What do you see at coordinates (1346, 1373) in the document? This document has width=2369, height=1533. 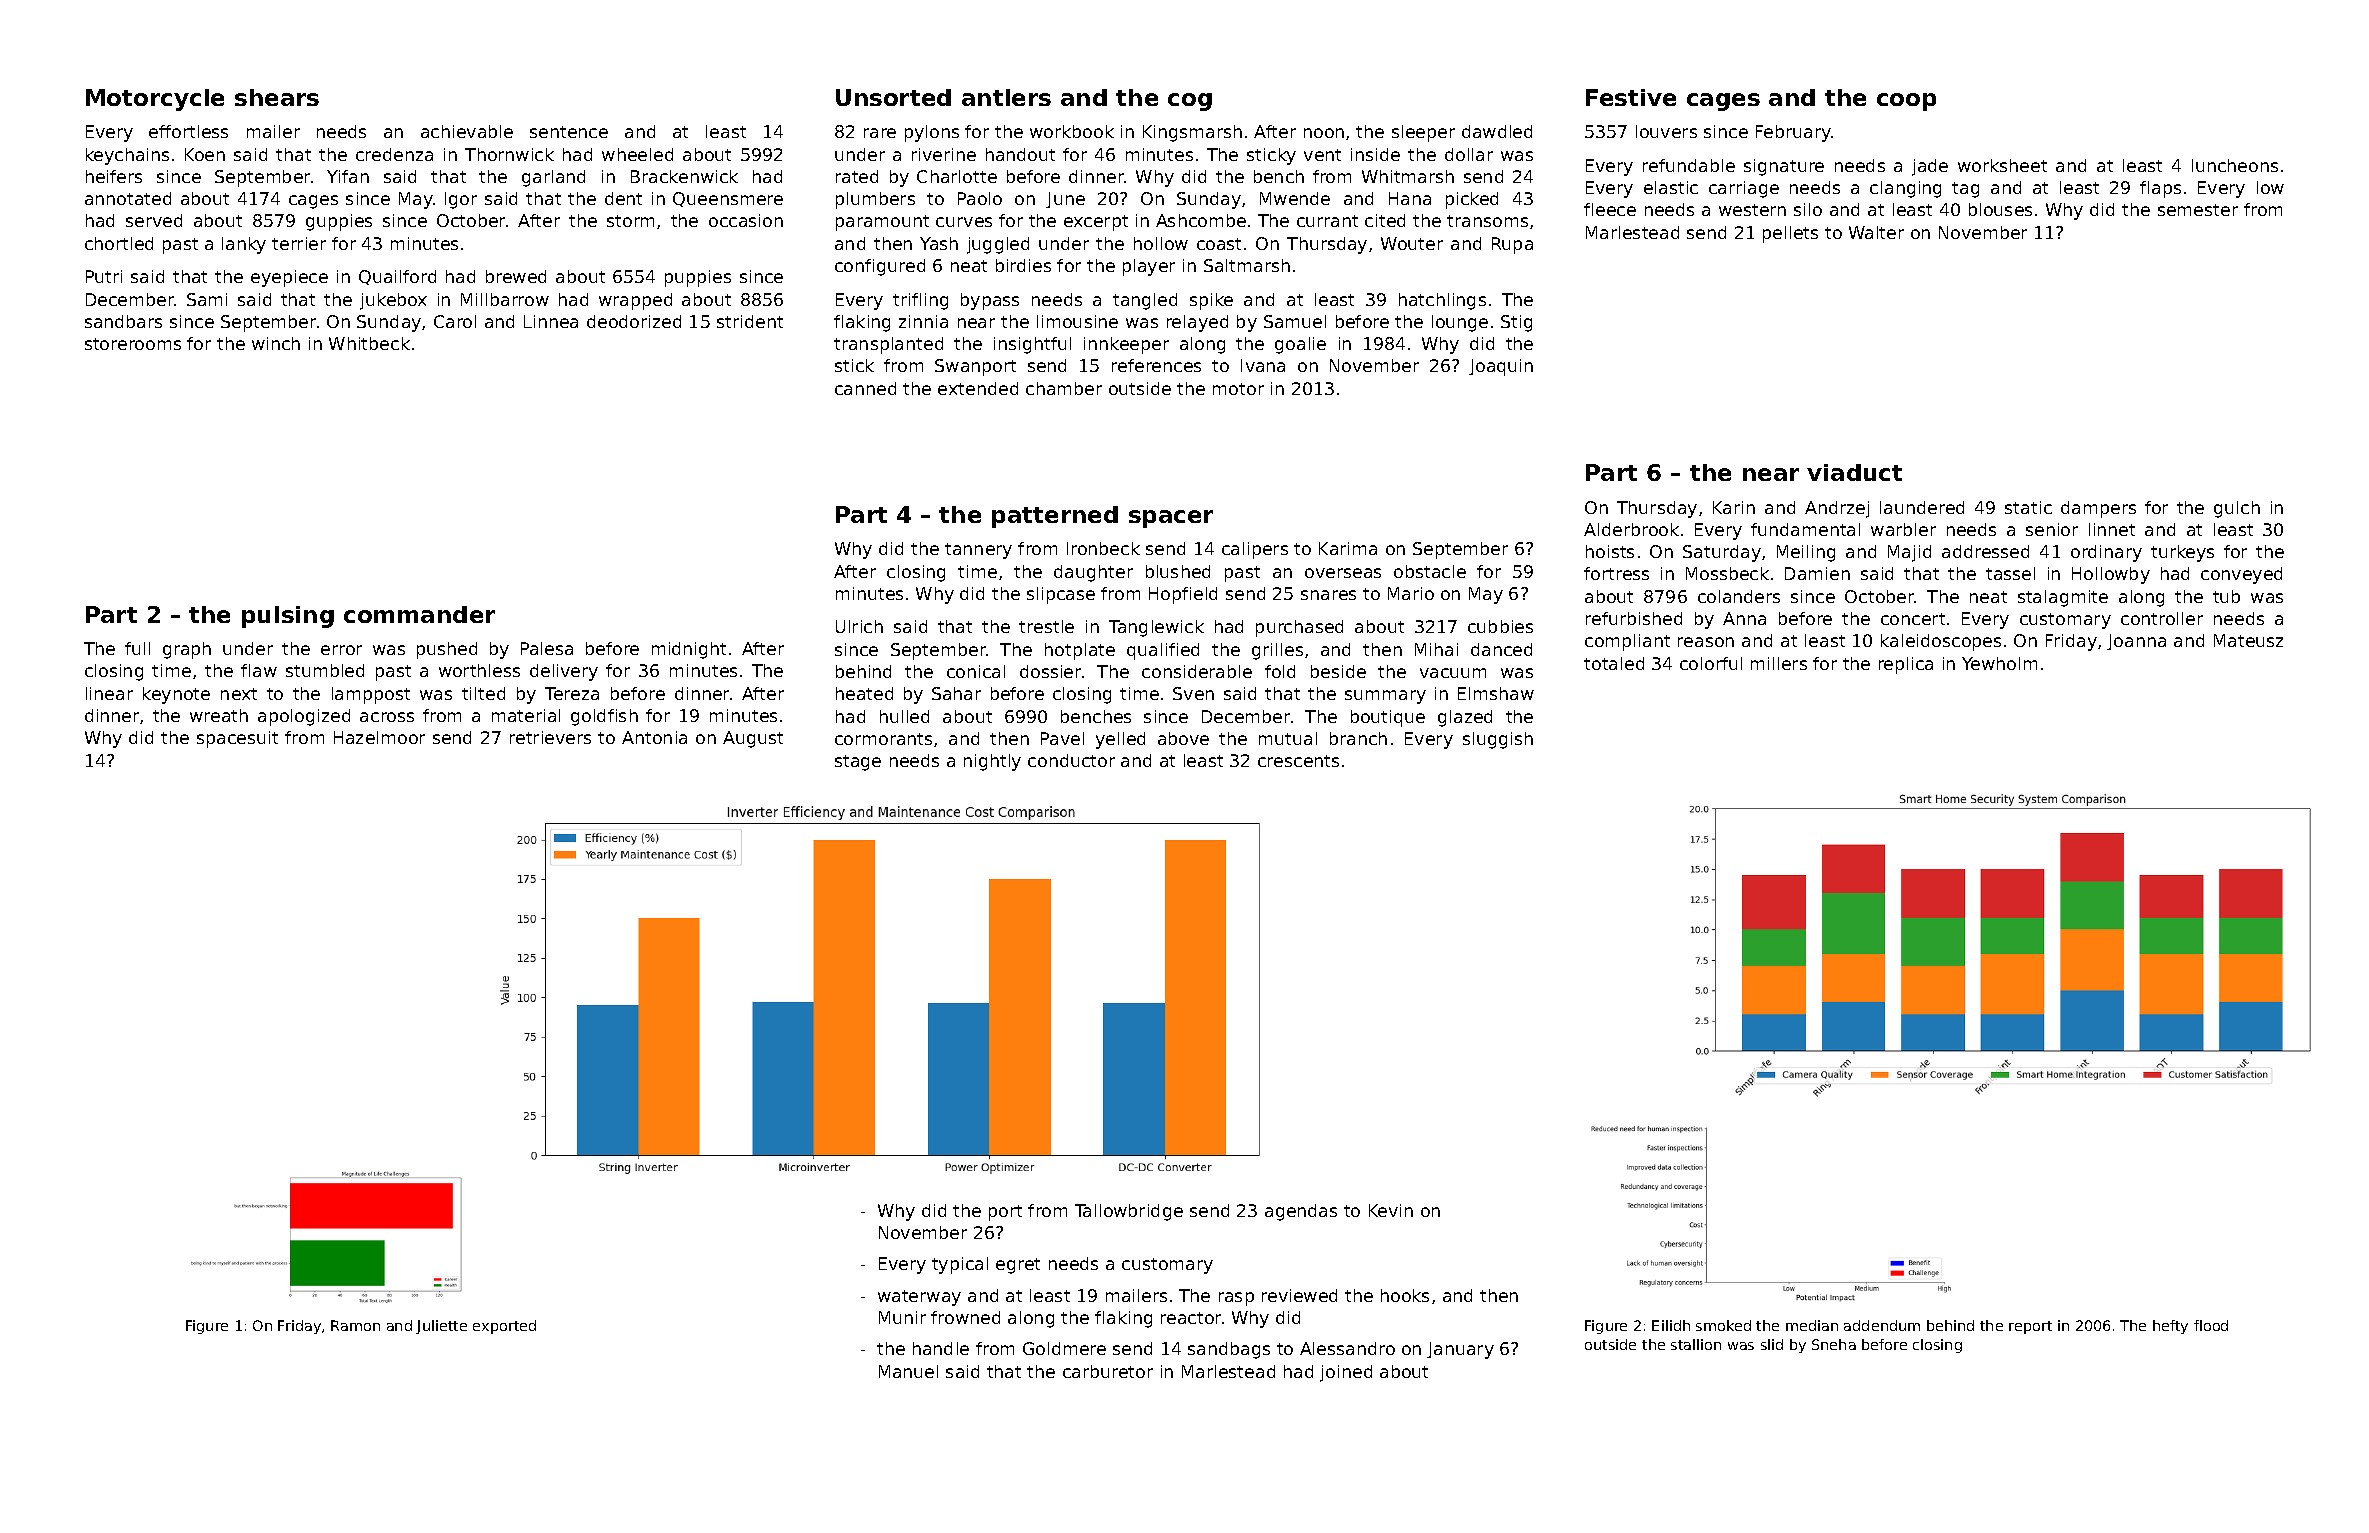 I see `joined` at bounding box center [1346, 1373].
